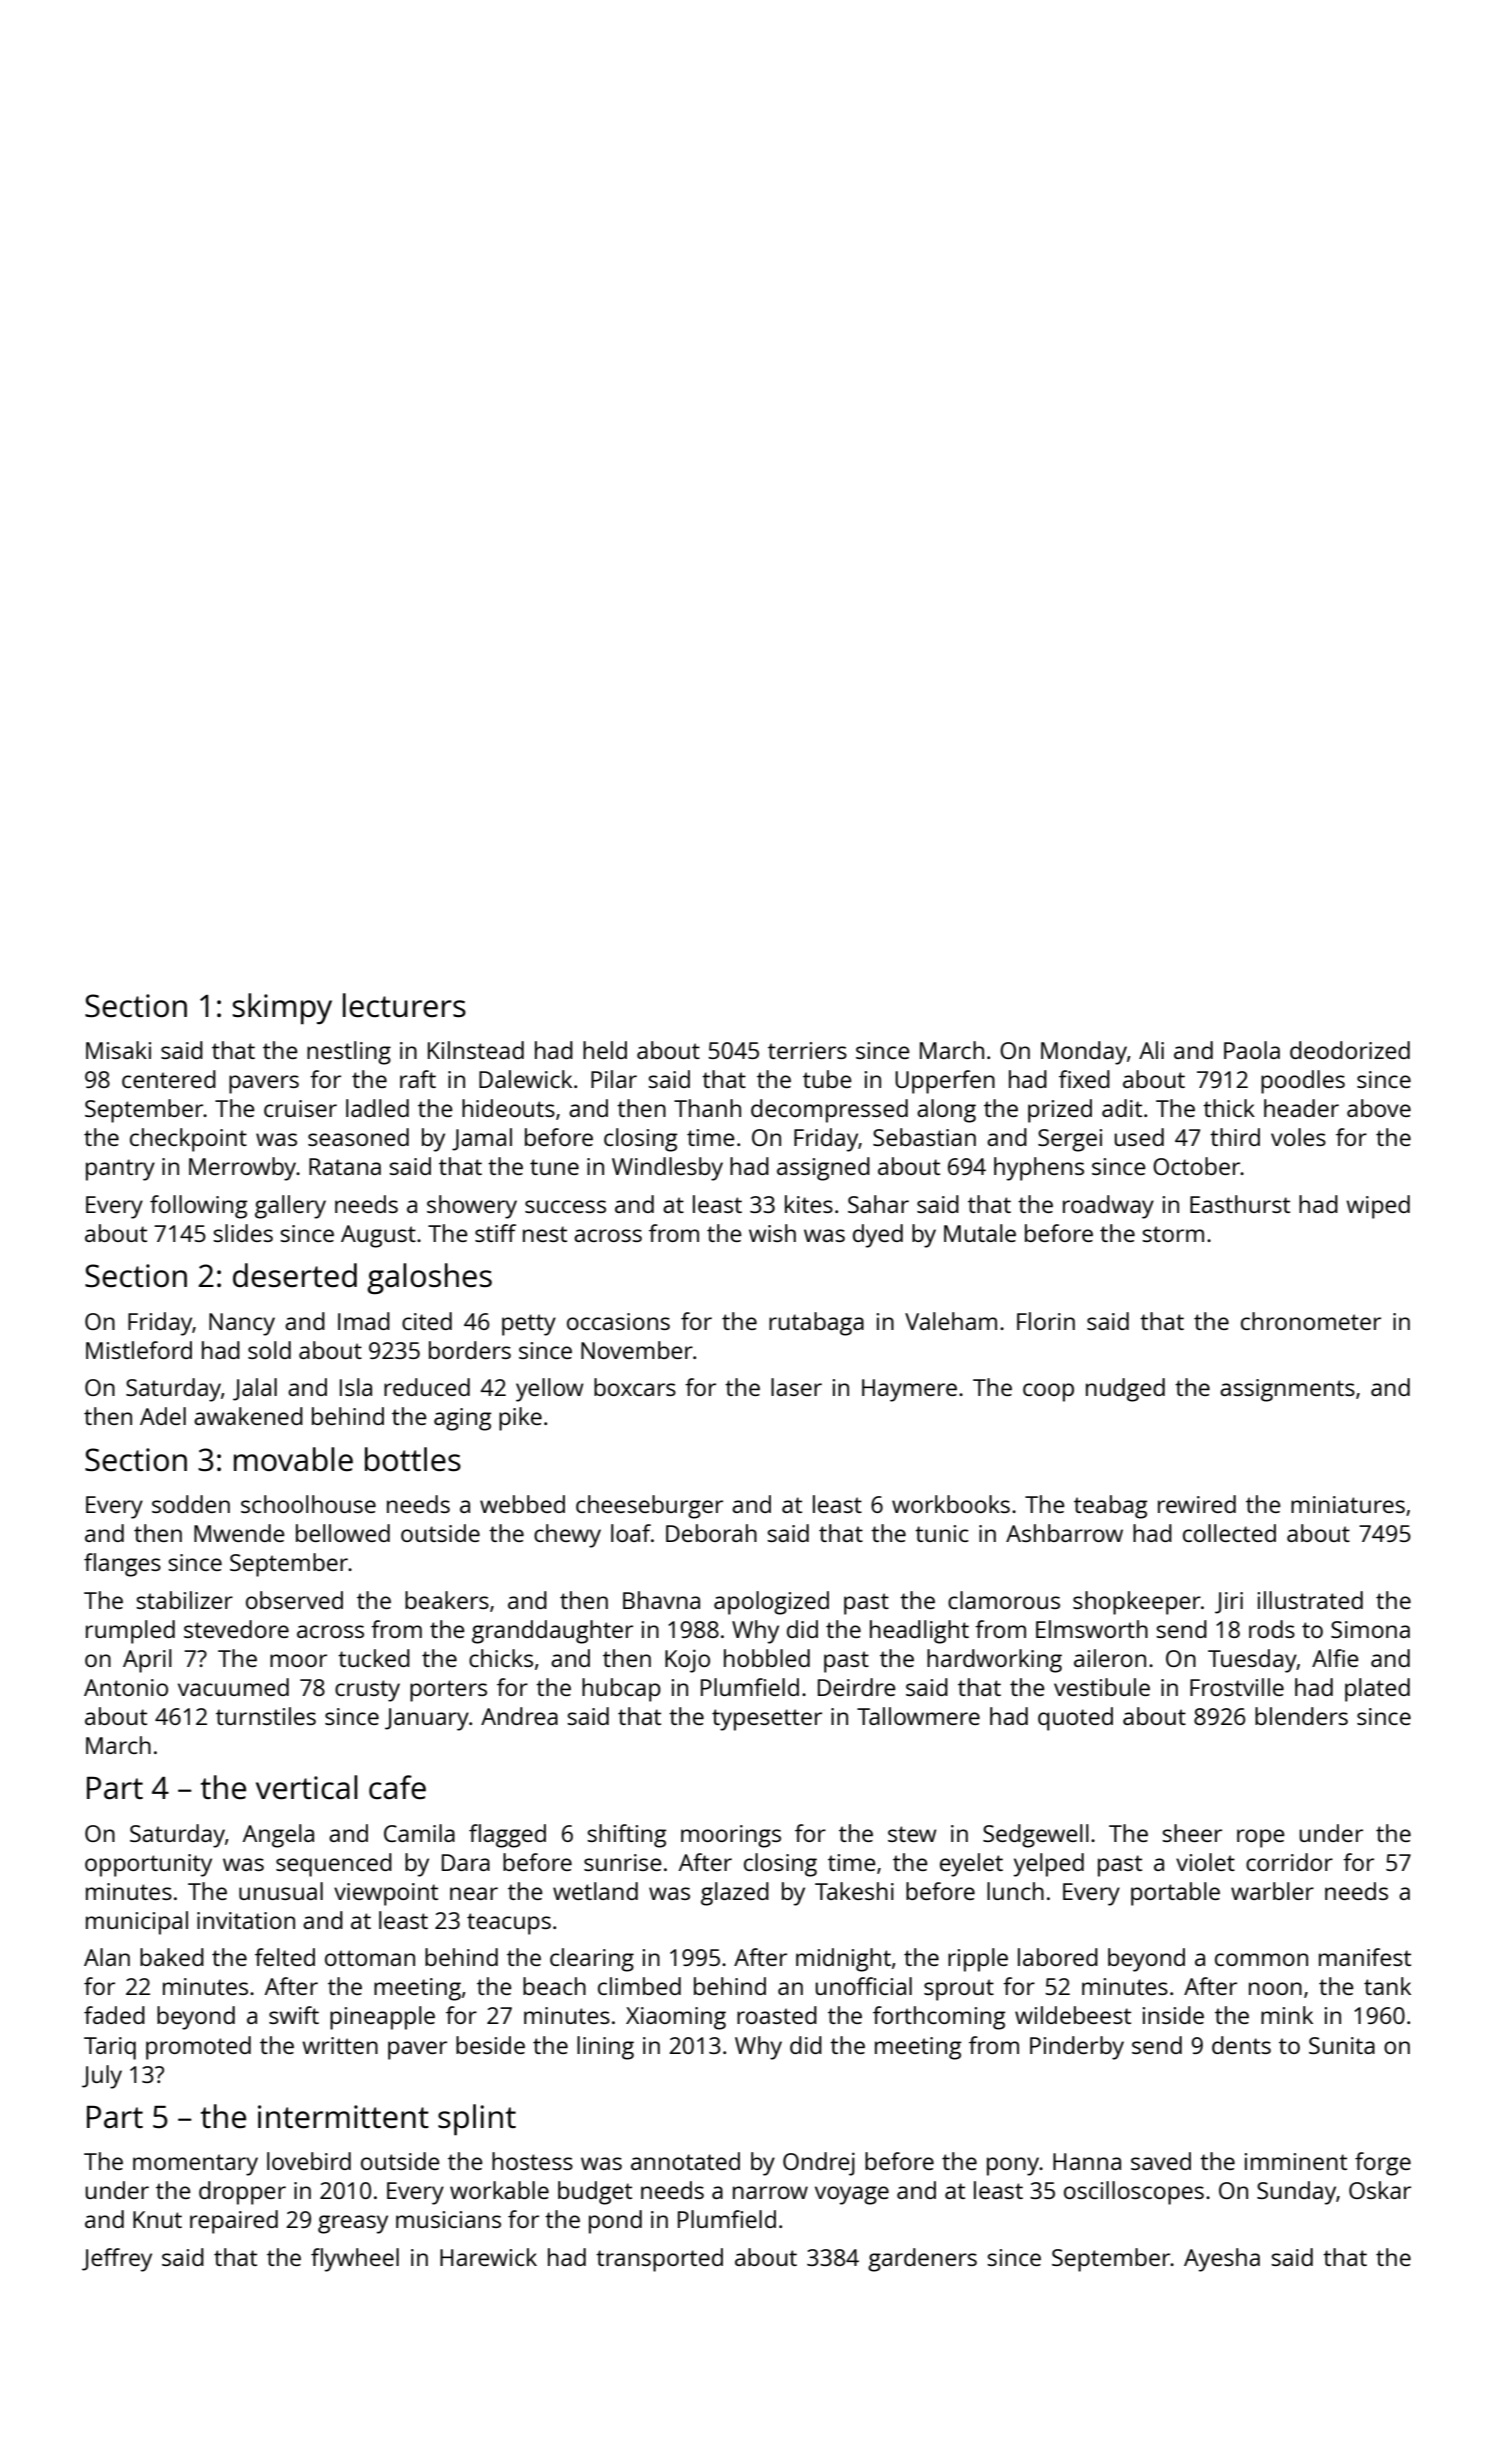  Describe the element at coordinates (615, 2222) in the screenshot. I see `pond` at that location.
